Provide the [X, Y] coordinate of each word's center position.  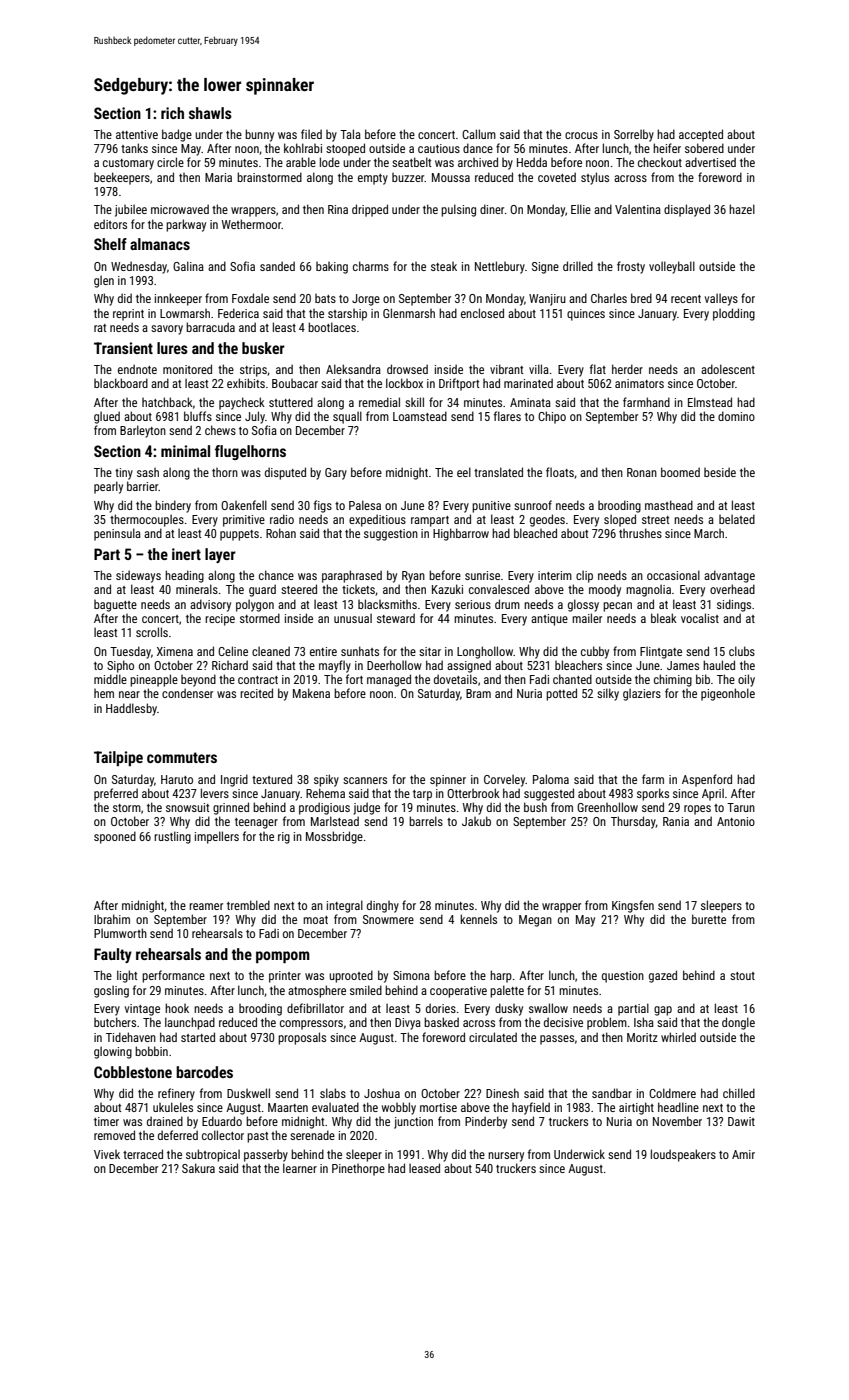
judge [366, 808]
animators [639, 383]
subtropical [213, 1155]
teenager [256, 823]
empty [373, 179]
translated [498, 472]
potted [561, 694]
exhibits [246, 383]
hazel [742, 209]
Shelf [110, 244]
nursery [506, 1157]
